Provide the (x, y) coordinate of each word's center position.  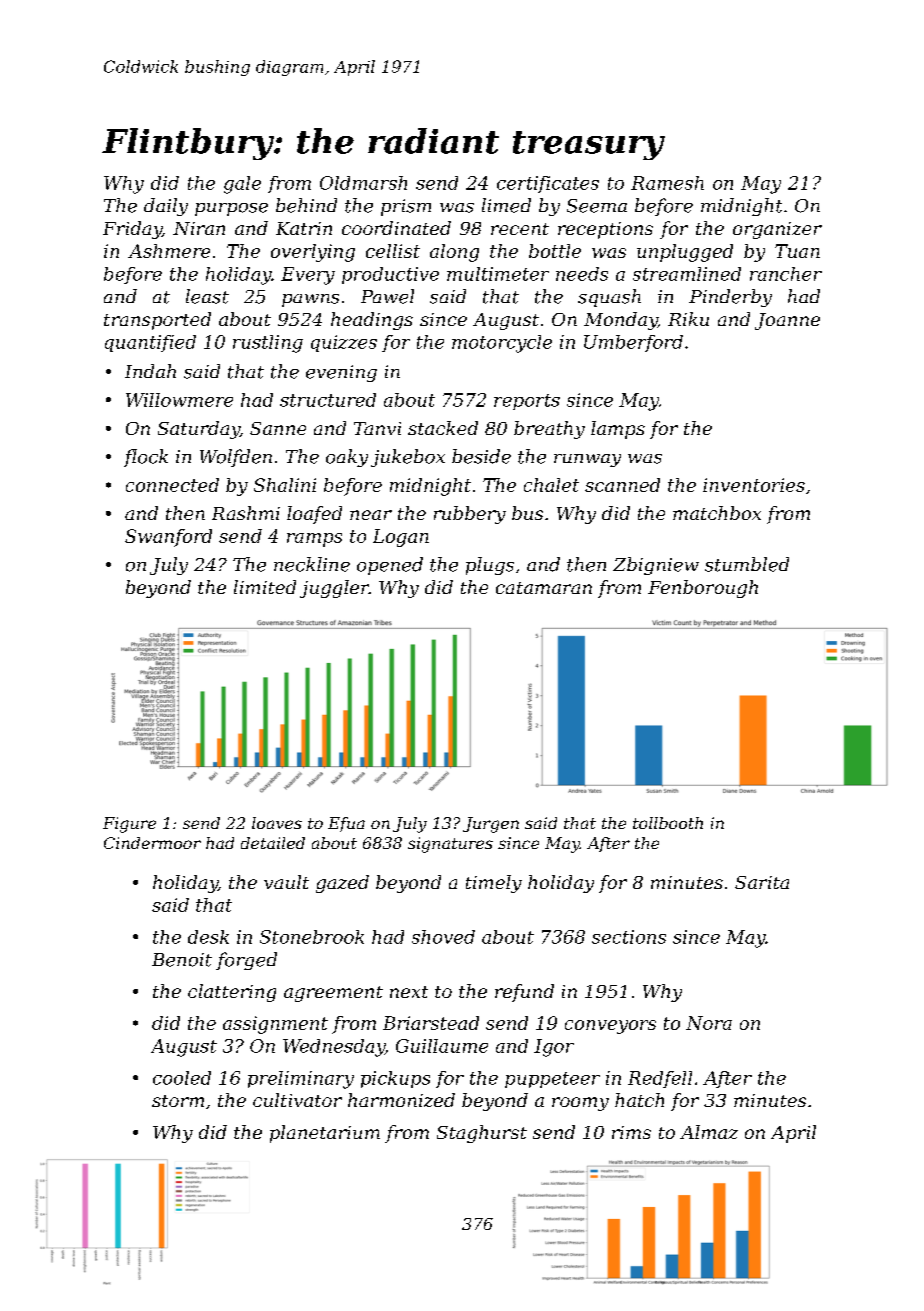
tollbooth (668, 823)
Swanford (168, 538)
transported (157, 321)
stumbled (747, 564)
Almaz (709, 1132)
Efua (346, 824)
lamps (618, 430)
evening (341, 373)
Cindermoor (152, 843)
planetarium (325, 1134)
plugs (490, 566)
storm (178, 1101)
